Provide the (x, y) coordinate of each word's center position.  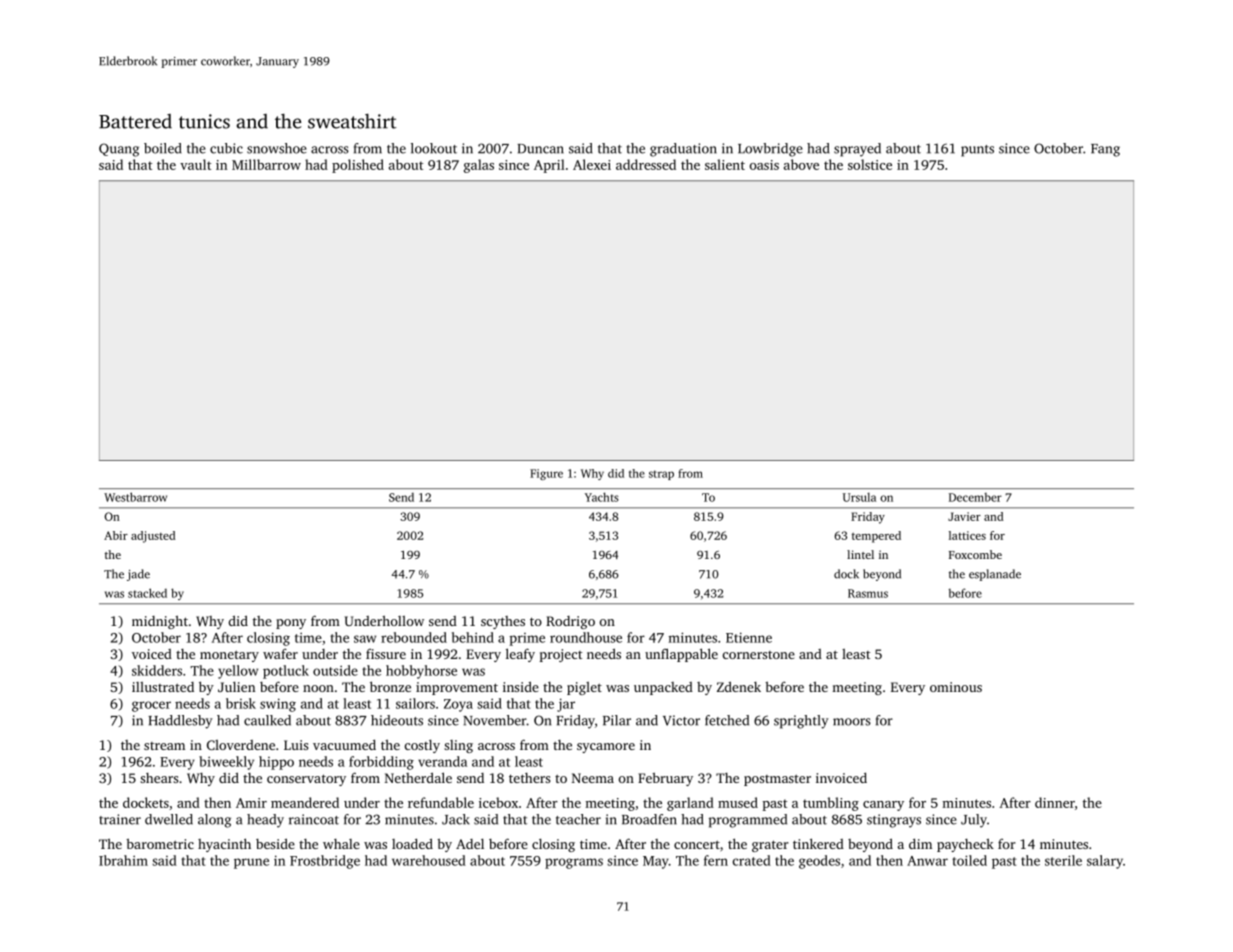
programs (574, 863)
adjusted (153, 537)
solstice (870, 164)
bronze (390, 686)
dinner (1055, 802)
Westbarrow (135, 497)
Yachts (602, 497)
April (549, 166)
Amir (251, 803)
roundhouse (586, 637)
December (975, 497)
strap (661, 475)
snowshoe (277, 148)
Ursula (859, 497)
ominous (956, 687)
